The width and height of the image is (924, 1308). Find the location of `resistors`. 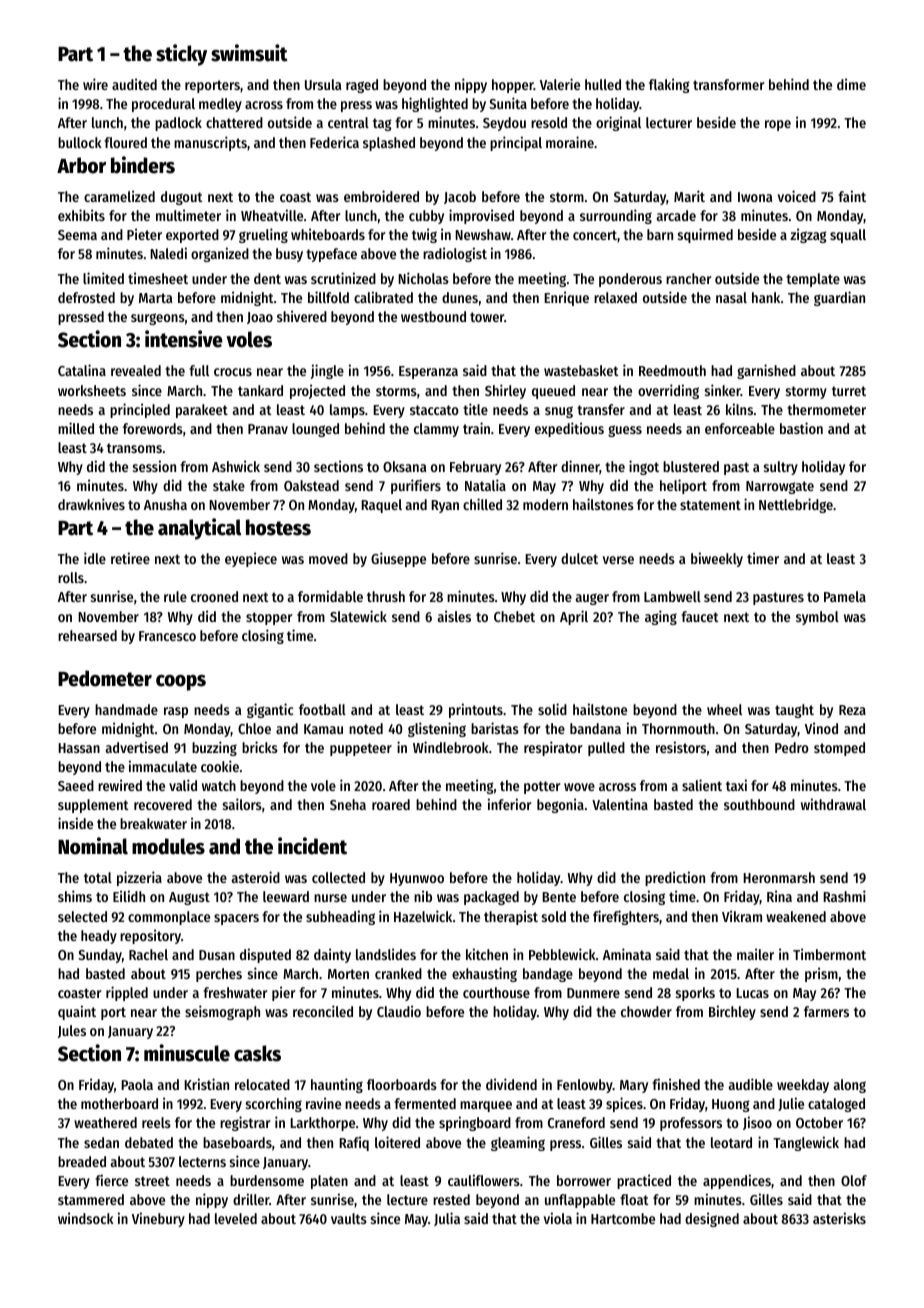

resistors is located at coordinates (681, 747).
